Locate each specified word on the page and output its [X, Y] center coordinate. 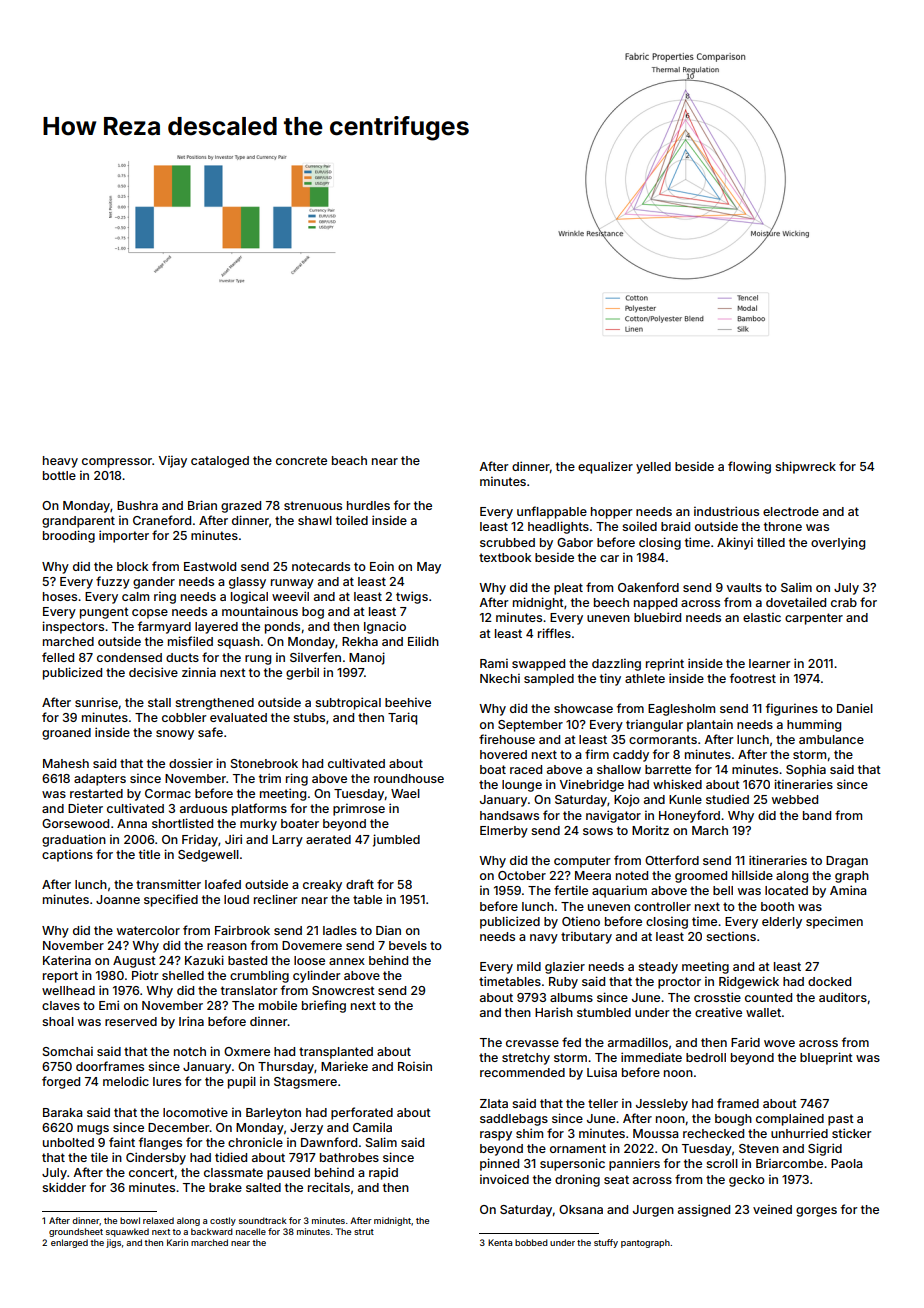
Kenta [500, 1242]
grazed [241, 507]
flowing [749, 467]
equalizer [605, 467]
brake [225, 1187]
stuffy [606, 1243]
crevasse [532, 1043]
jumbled [396, 840]
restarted [96, 793]
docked [829, 981]
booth [777, 906]
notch [190, 1051]
